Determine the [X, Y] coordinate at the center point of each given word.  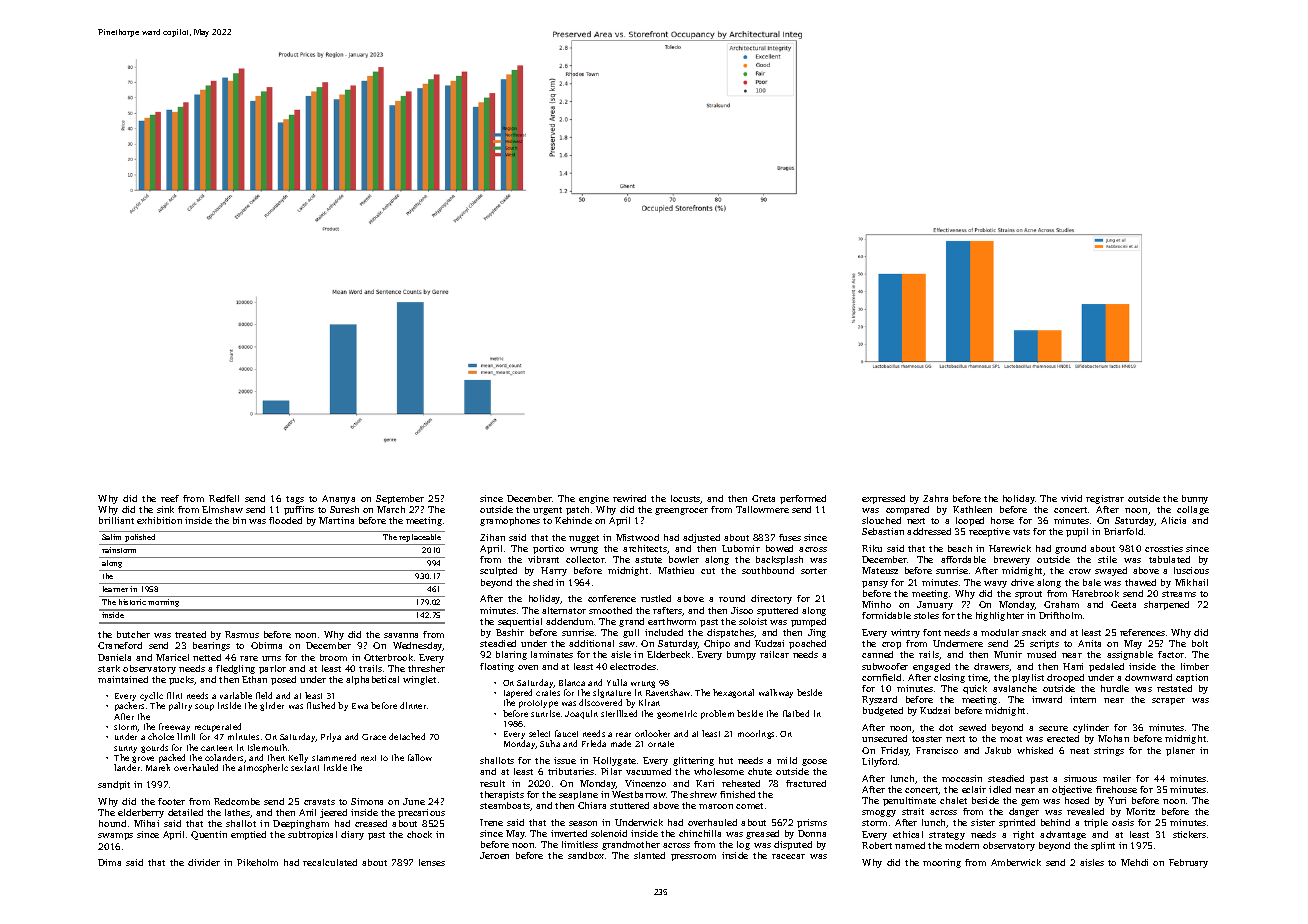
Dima [109, 862]
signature [612, 693]
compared [907, 510]
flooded [285, 520]
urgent [547, 511]
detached [407, 736]
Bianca [572, 682]
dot [946, 727]
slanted [649, 855]
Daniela [114, 657]
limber [1195, 666]
